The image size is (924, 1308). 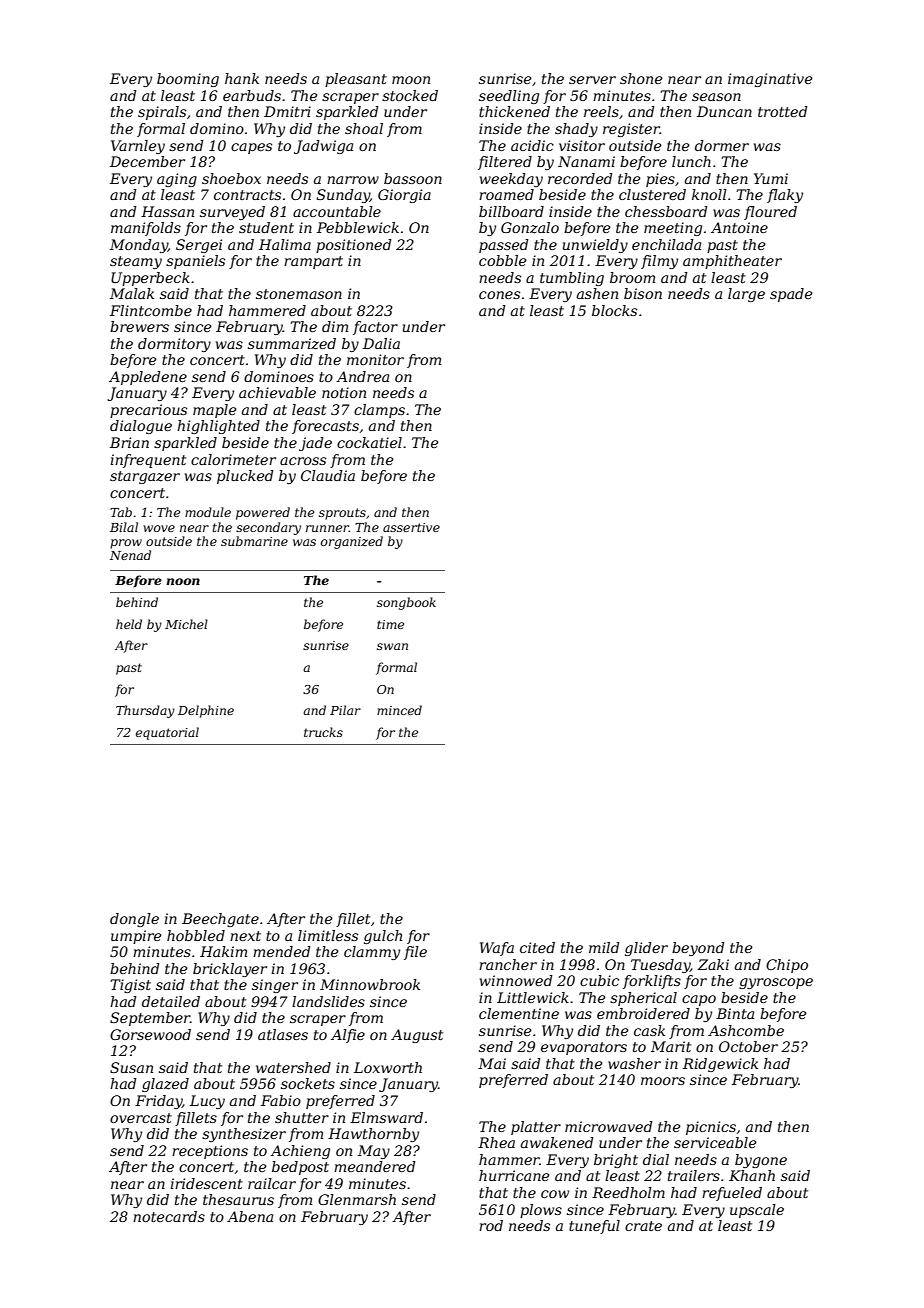 What do you see at coordinates (323, 732) in the screenshot?
I see `trucks` at bounding box center [323, 732].
